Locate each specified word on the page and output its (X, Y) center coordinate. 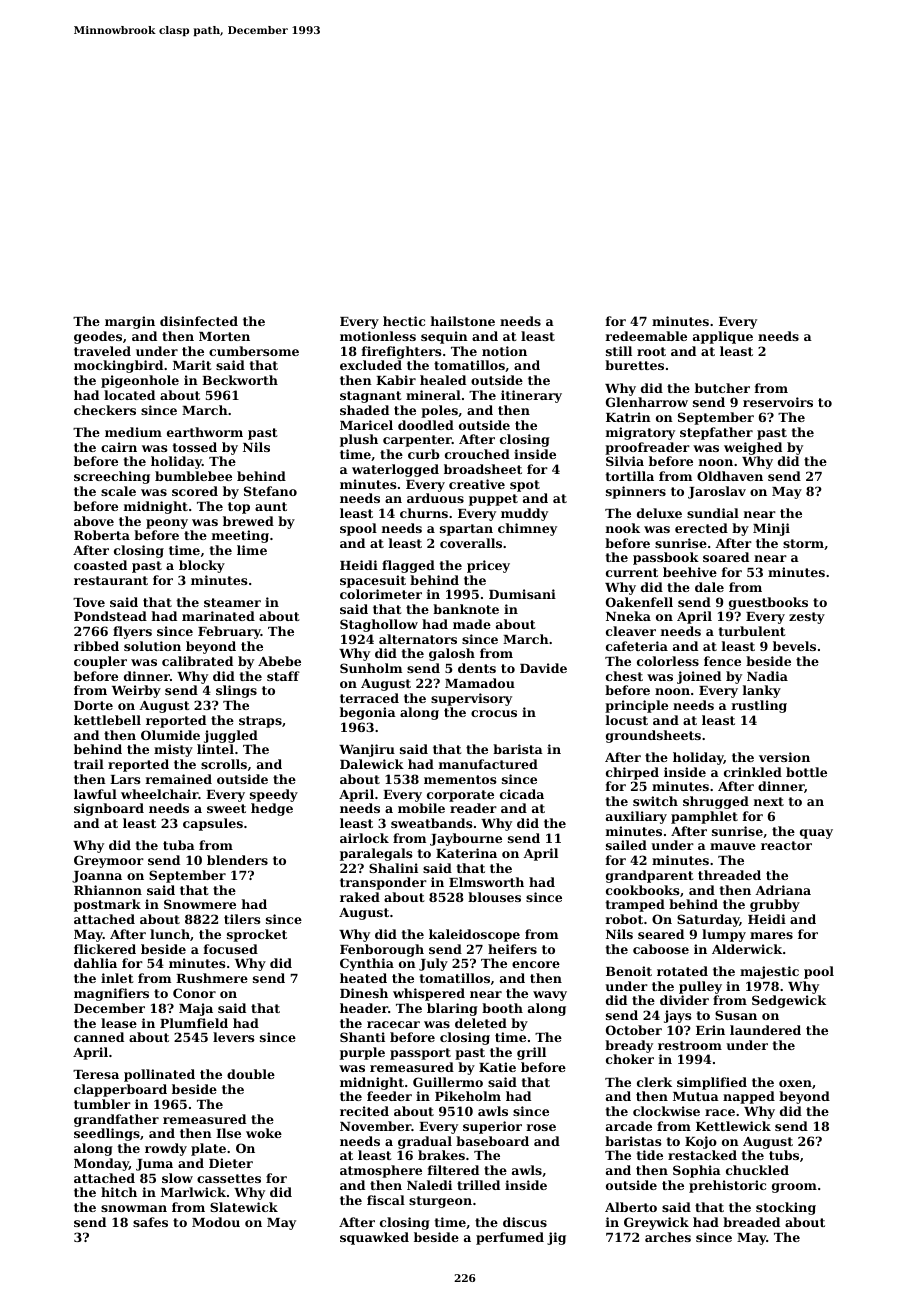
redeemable (646, 336)
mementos (460, 779)
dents (477, 668)
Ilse (228, 1133)
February (229, 632)
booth (502, 1008)
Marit (192, 365)
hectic (404, 321)
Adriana (783, 890)
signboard (109, 809)
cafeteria (637, 646)
